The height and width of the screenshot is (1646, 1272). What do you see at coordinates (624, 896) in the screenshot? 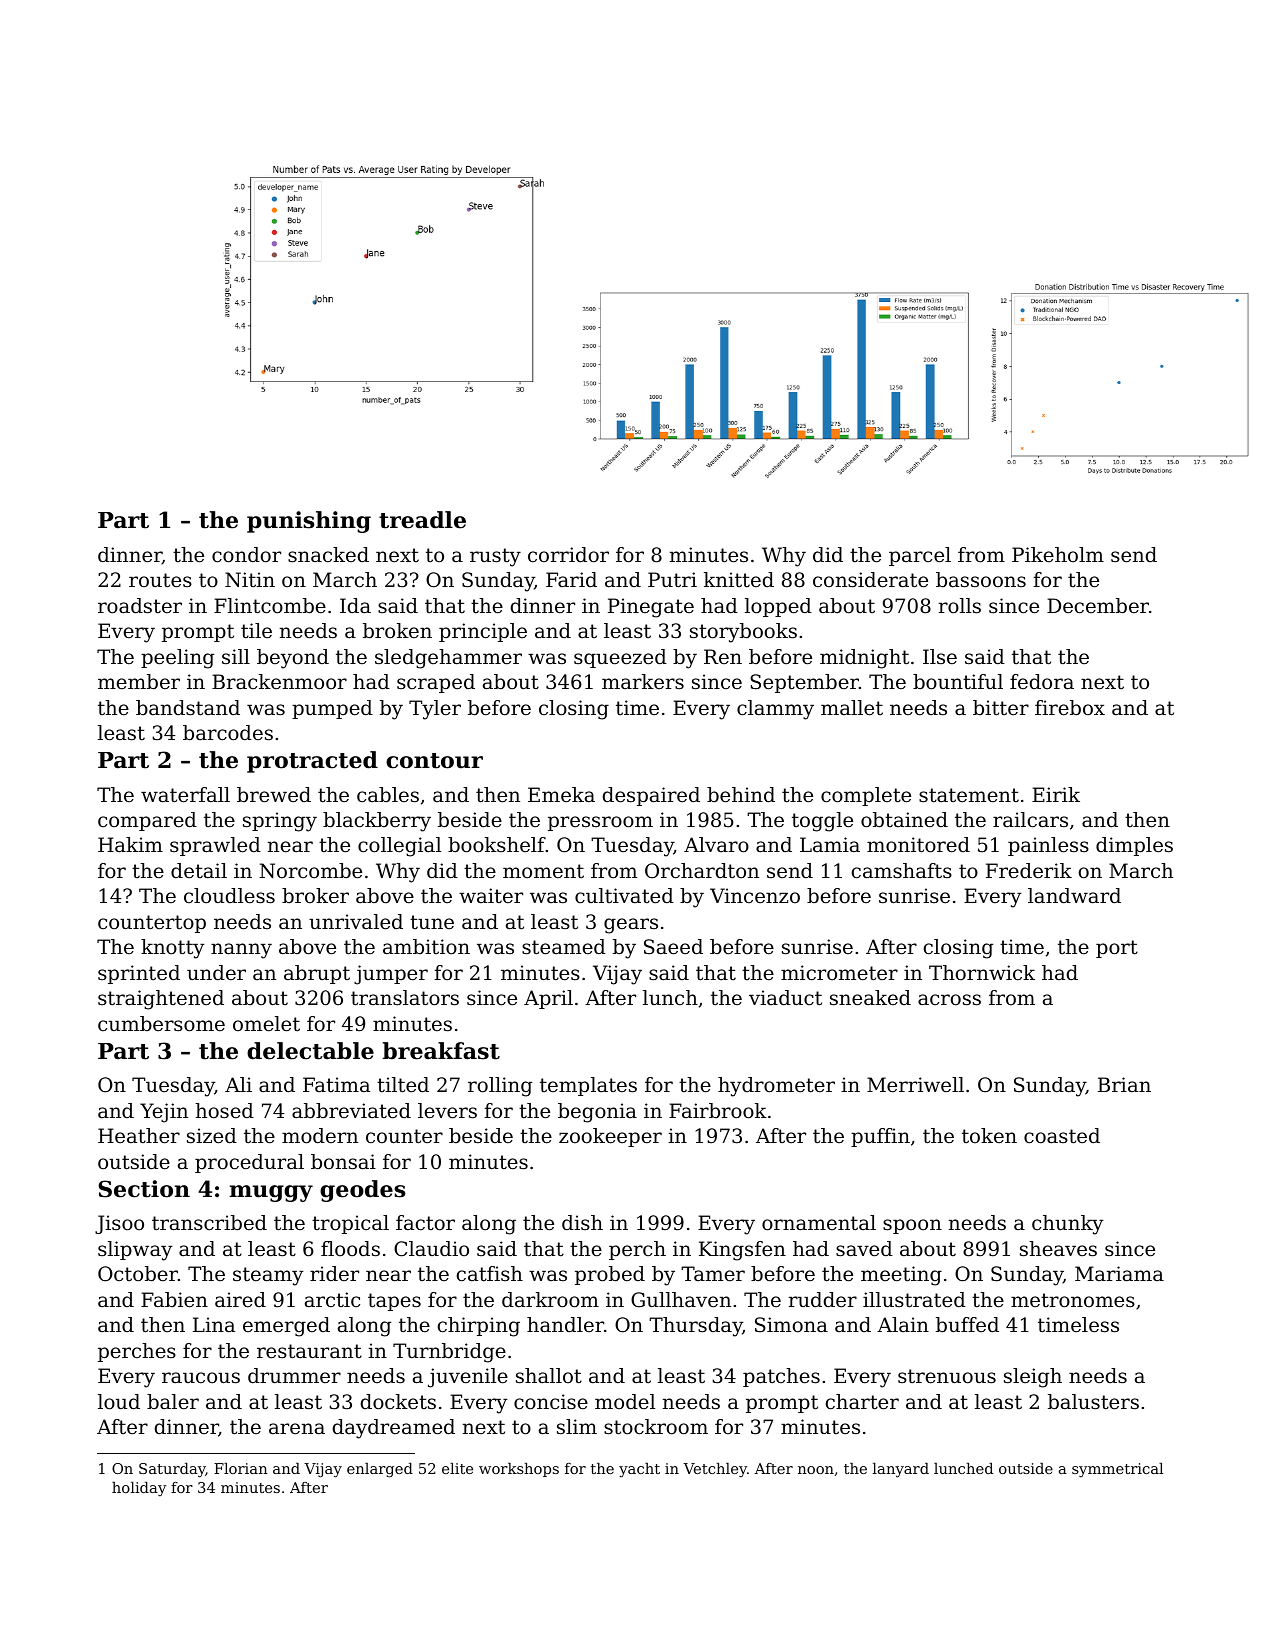
I see `cultivated` at bounding box center [624, 896].
